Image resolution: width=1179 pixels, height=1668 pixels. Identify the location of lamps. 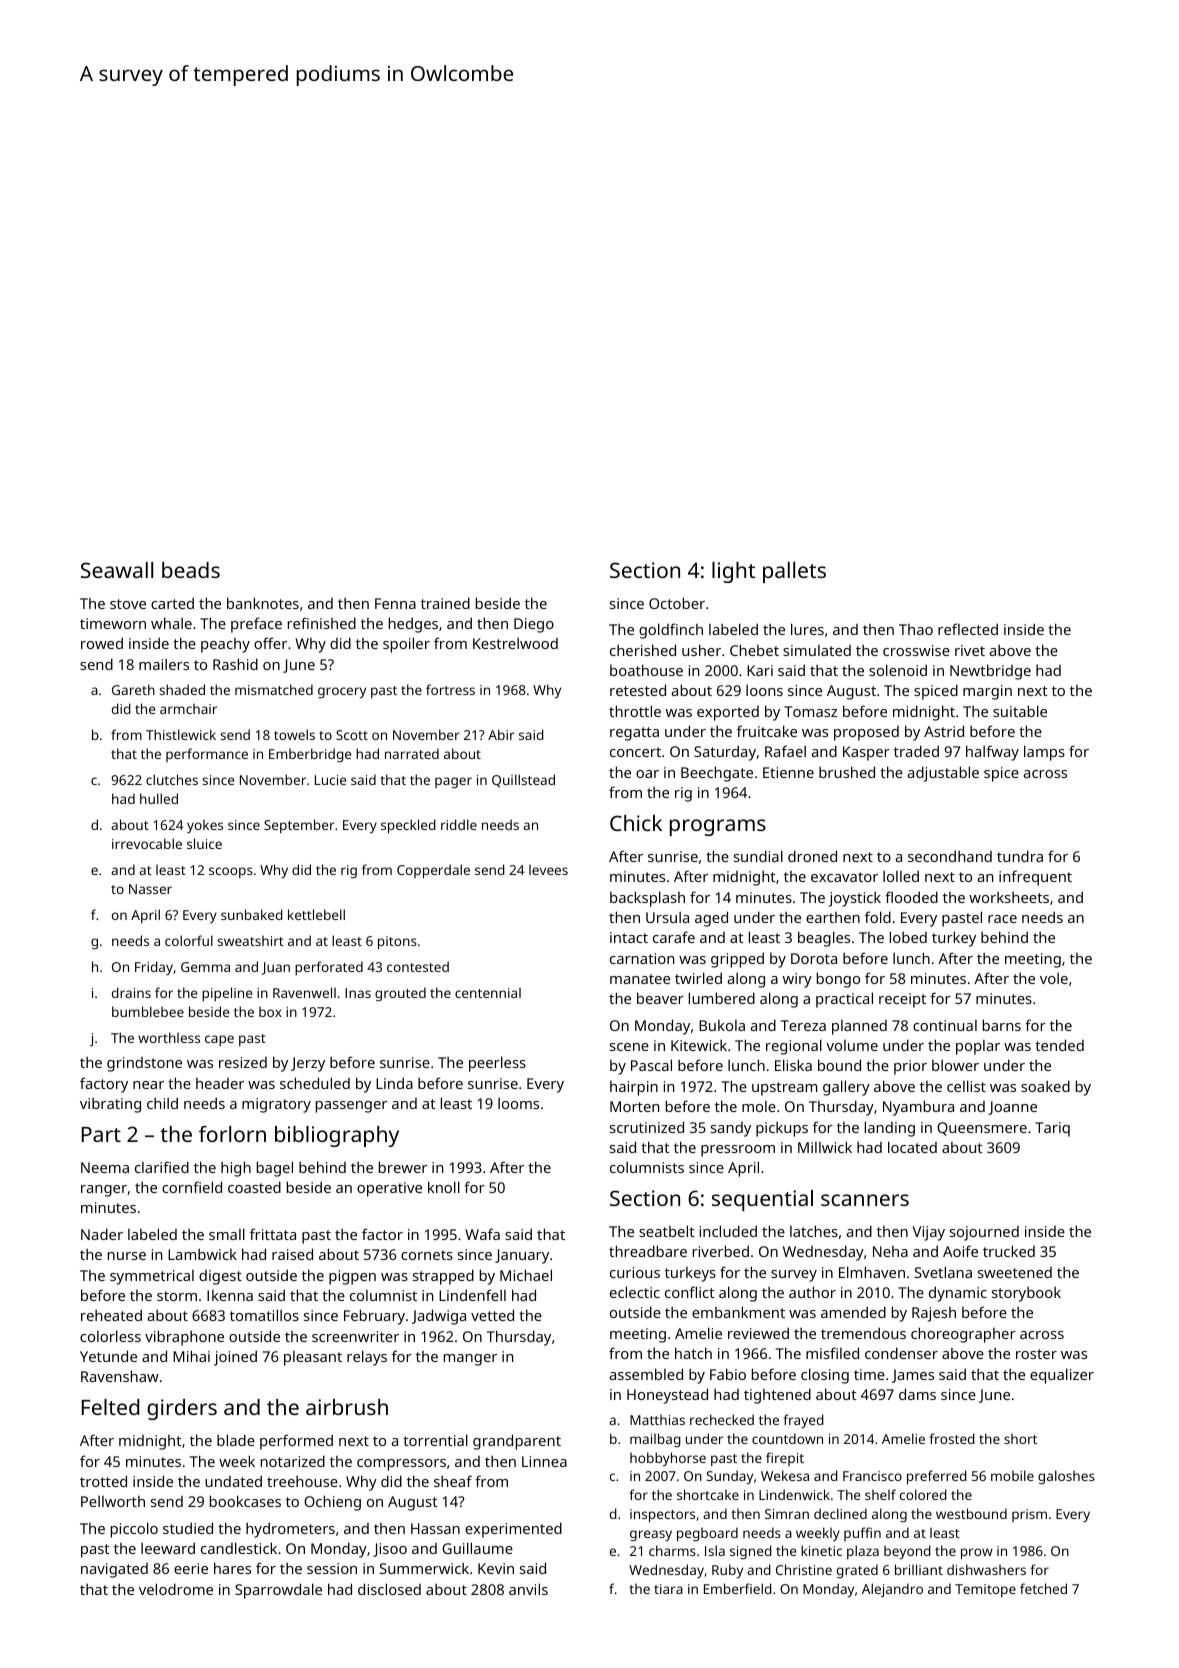
(1044, 753).
